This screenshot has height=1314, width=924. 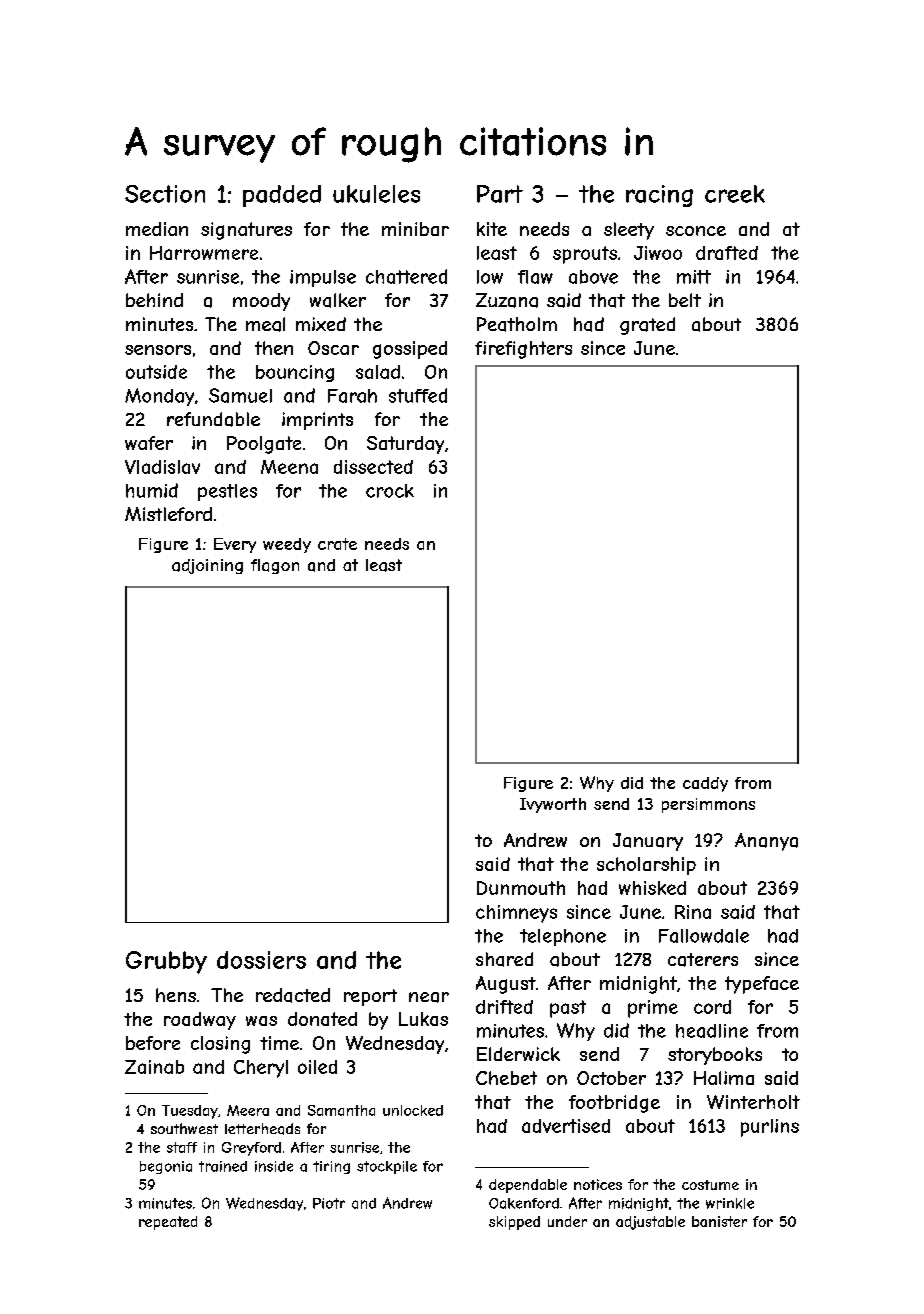 What do you see at coordinates (376, 194) in the screenshot?
I see `ukuleles` at bounding box center [376, 194].
